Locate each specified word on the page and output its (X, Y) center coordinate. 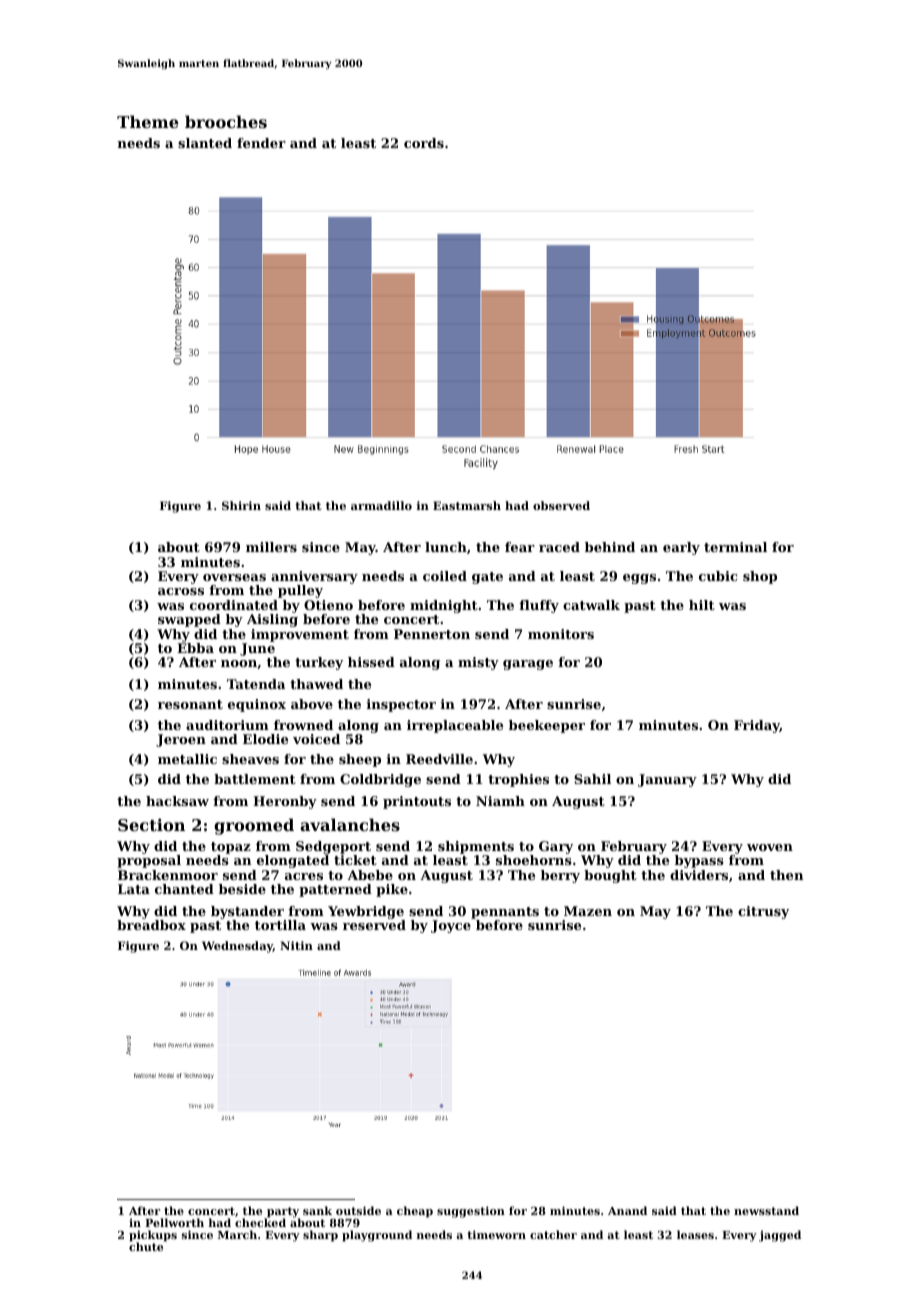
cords (424, 143)
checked (260, 1222)
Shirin (241, 505)
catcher (553, 1234)
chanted (184, 889)
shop (760, 577)
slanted (205, 143)
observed (561, 505)
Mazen (588, 911)
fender (261, 143)
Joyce (451, 926)
